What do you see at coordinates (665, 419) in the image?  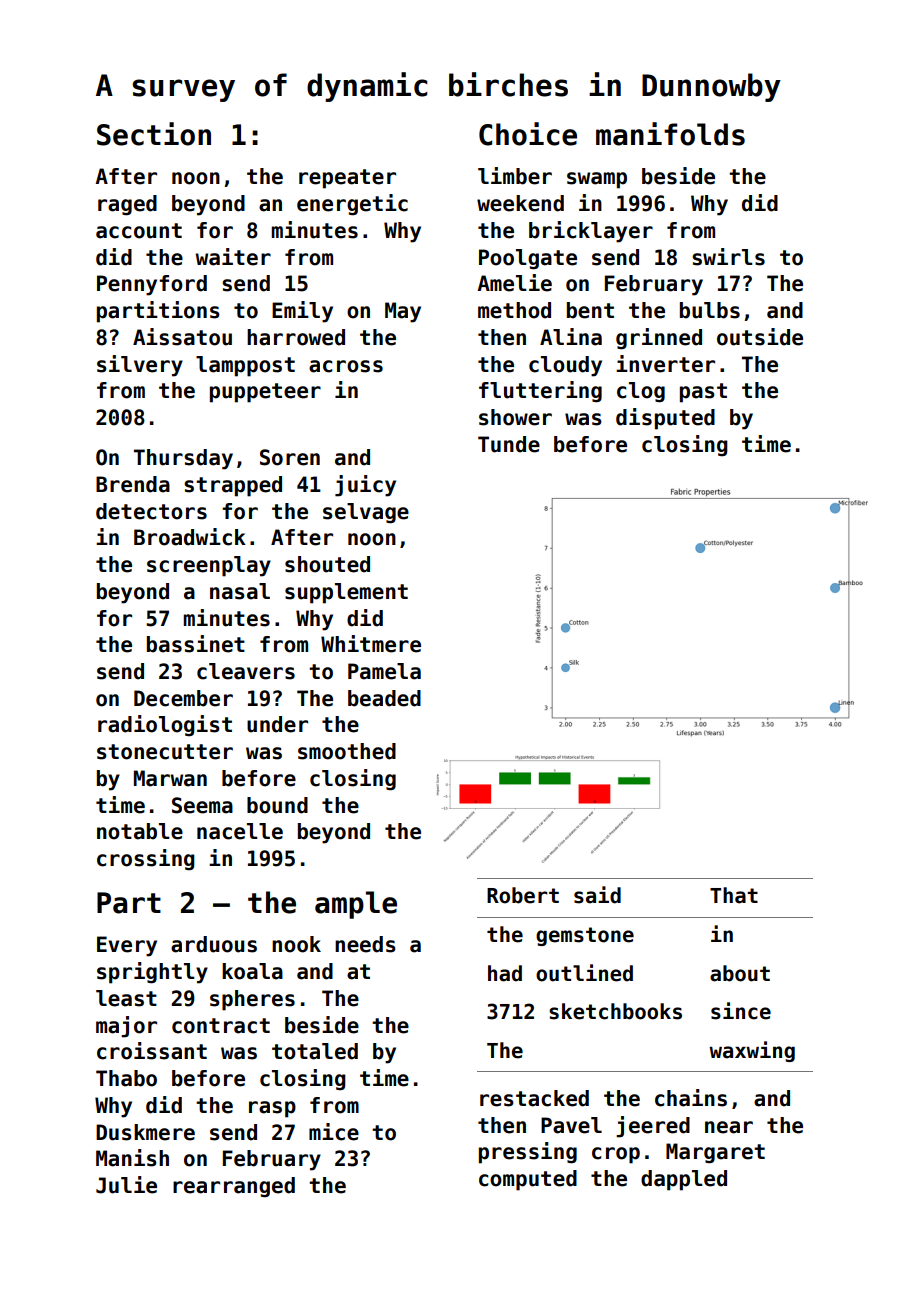 I see `disputed` at bounding box center [665, 419].
